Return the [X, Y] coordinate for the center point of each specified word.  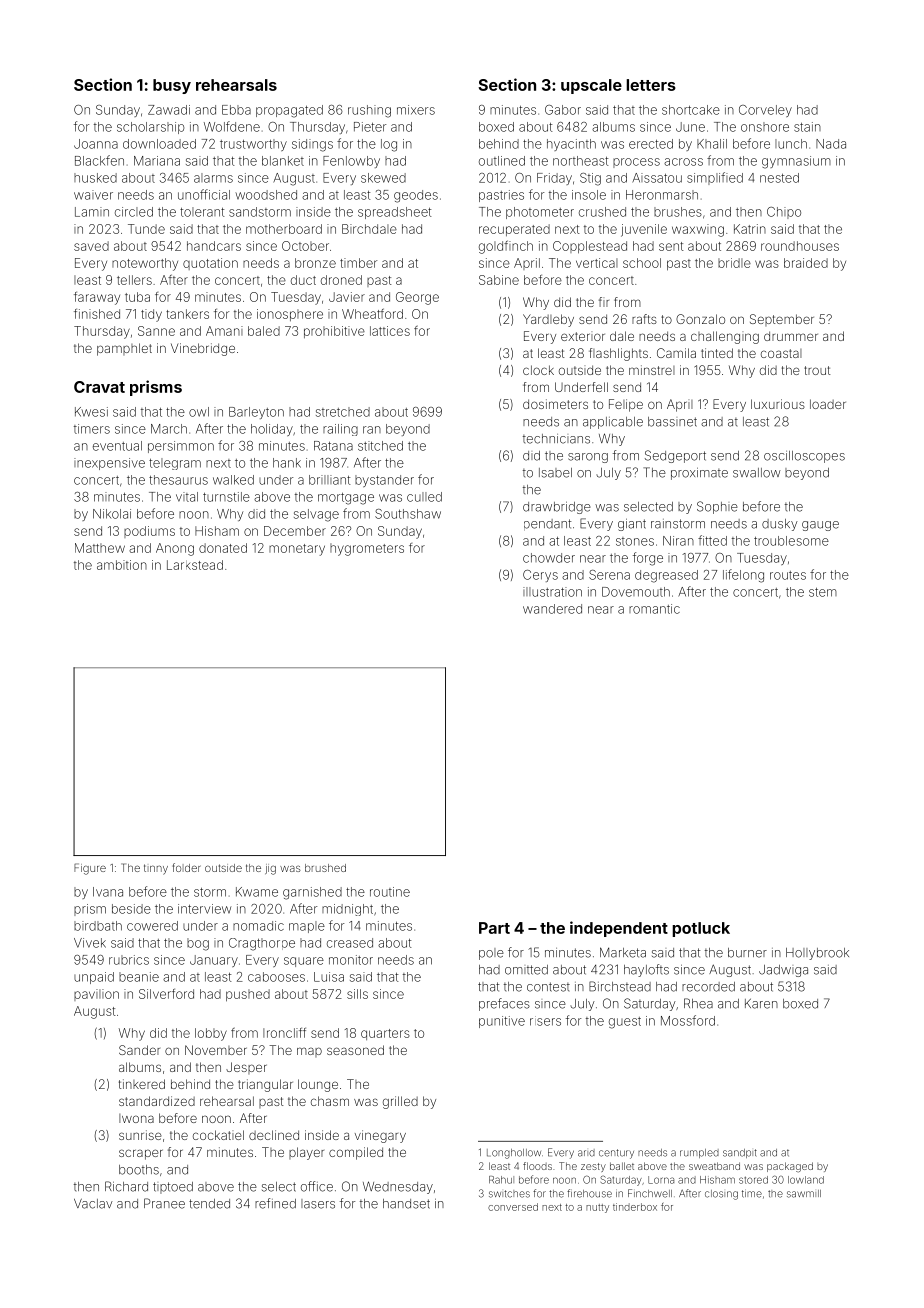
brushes [678, 212]
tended [209, 1204]
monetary [297, 550]
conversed [513, 1207]
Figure [90, 869]
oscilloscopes [804, 457]
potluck [701, 929]
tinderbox [635, 1207]
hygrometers [367, 549]
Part [494, 928]
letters [651, 85]
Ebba [236, 110]
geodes [416, 196]
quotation [210, 264]
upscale [591, 86]
